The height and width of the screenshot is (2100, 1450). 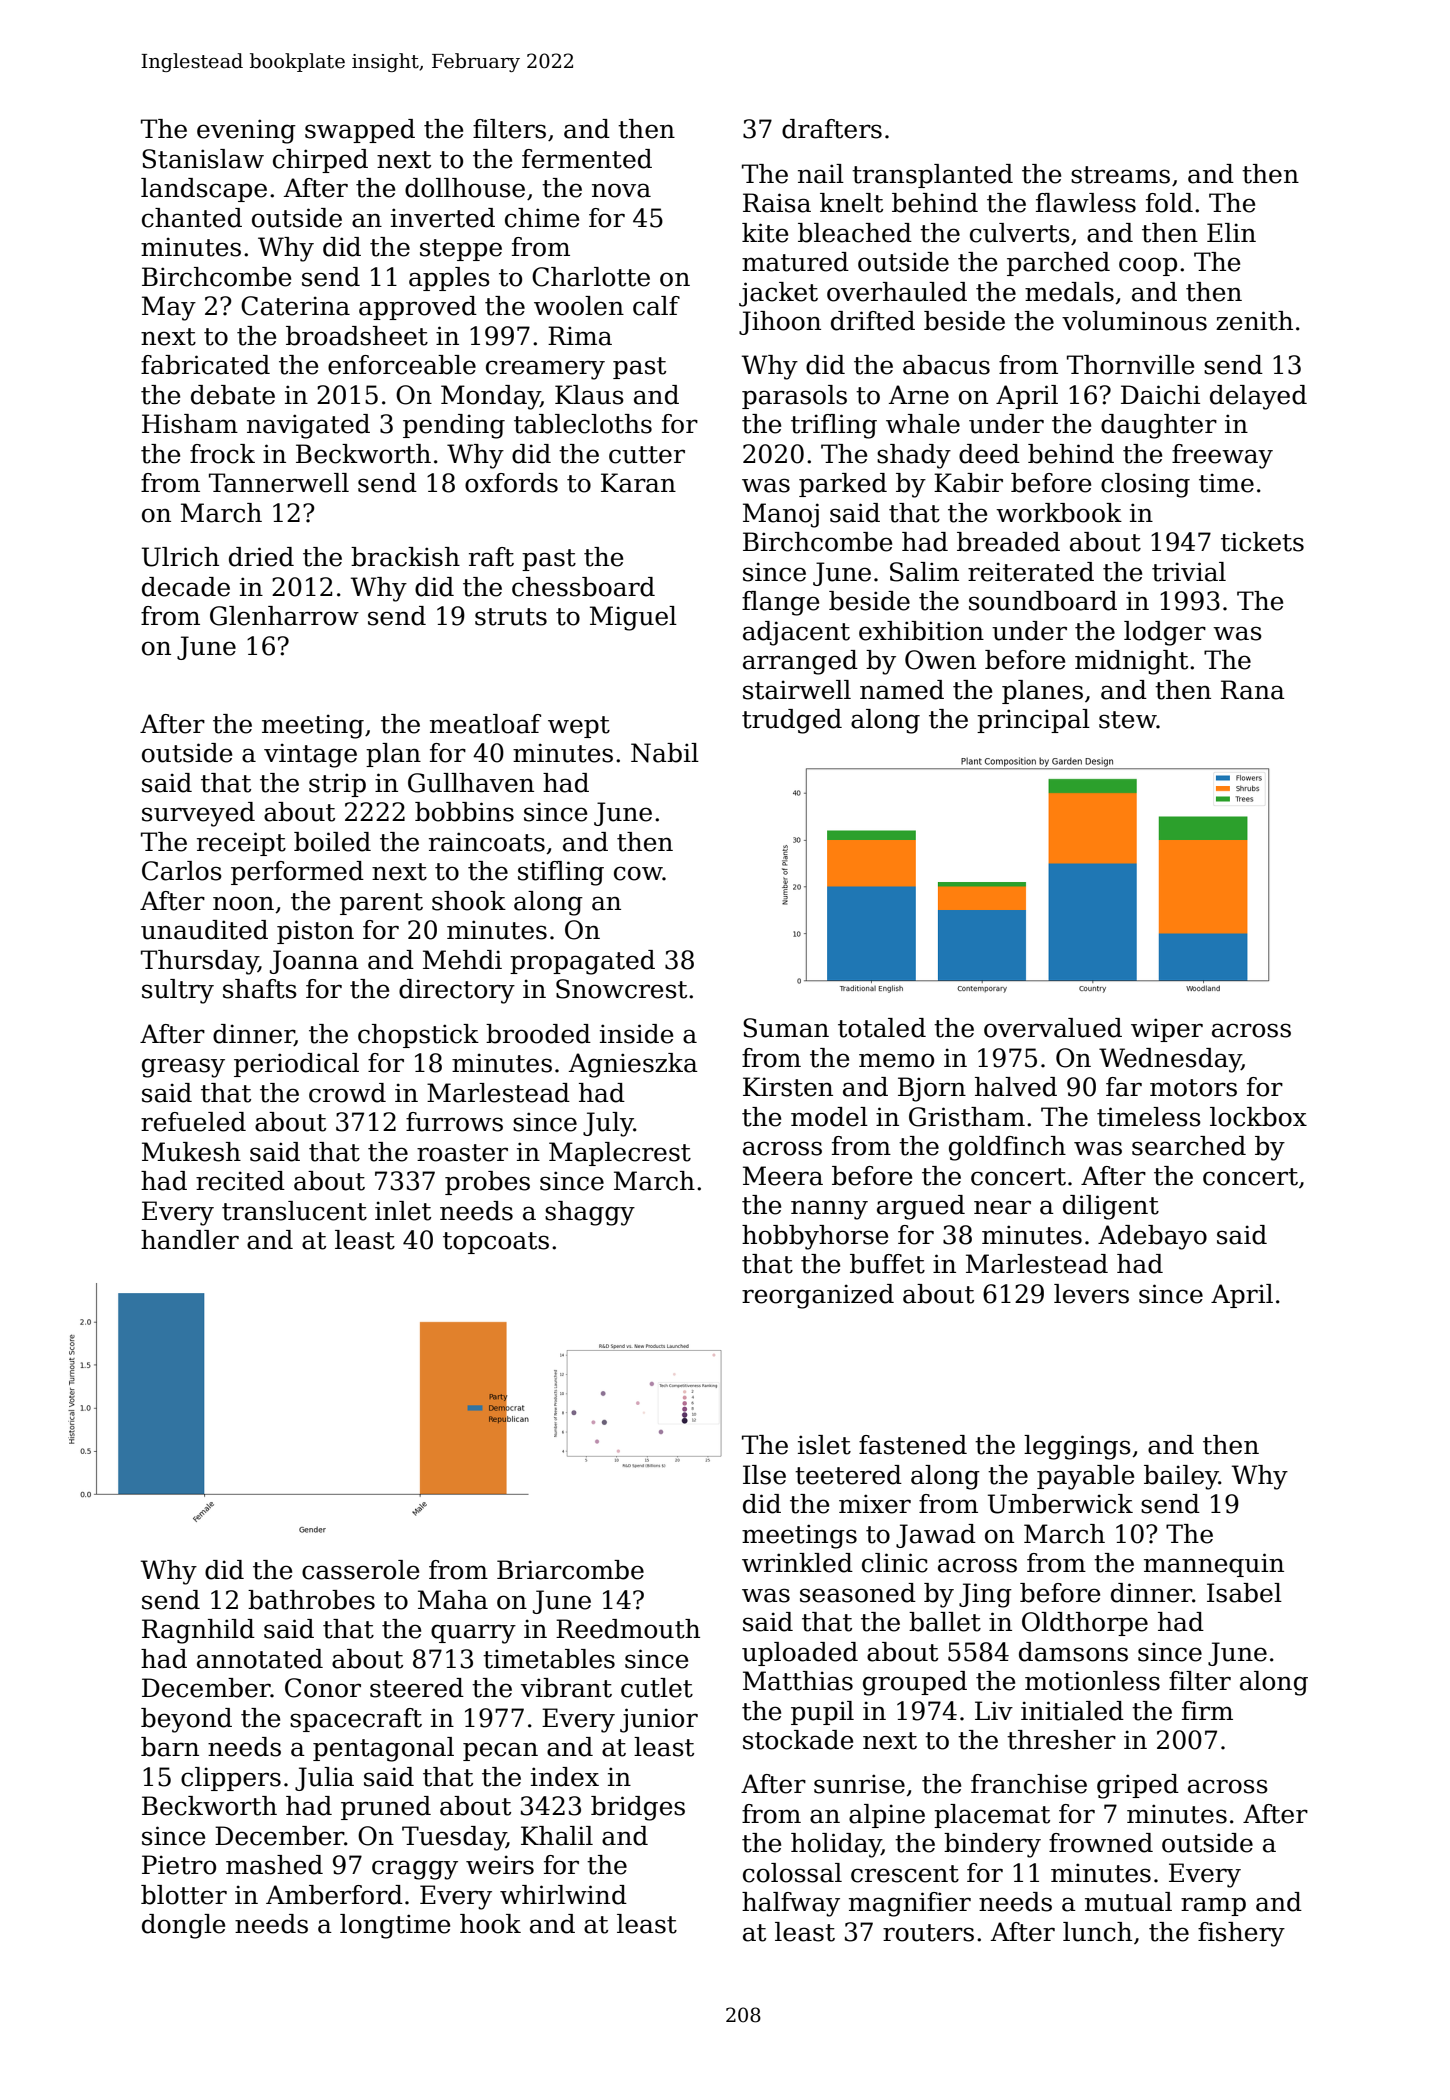 What do you see at coordinates (182, 871) in the screenshot?
I see `Carlos` at bounding box center [182, 871].
